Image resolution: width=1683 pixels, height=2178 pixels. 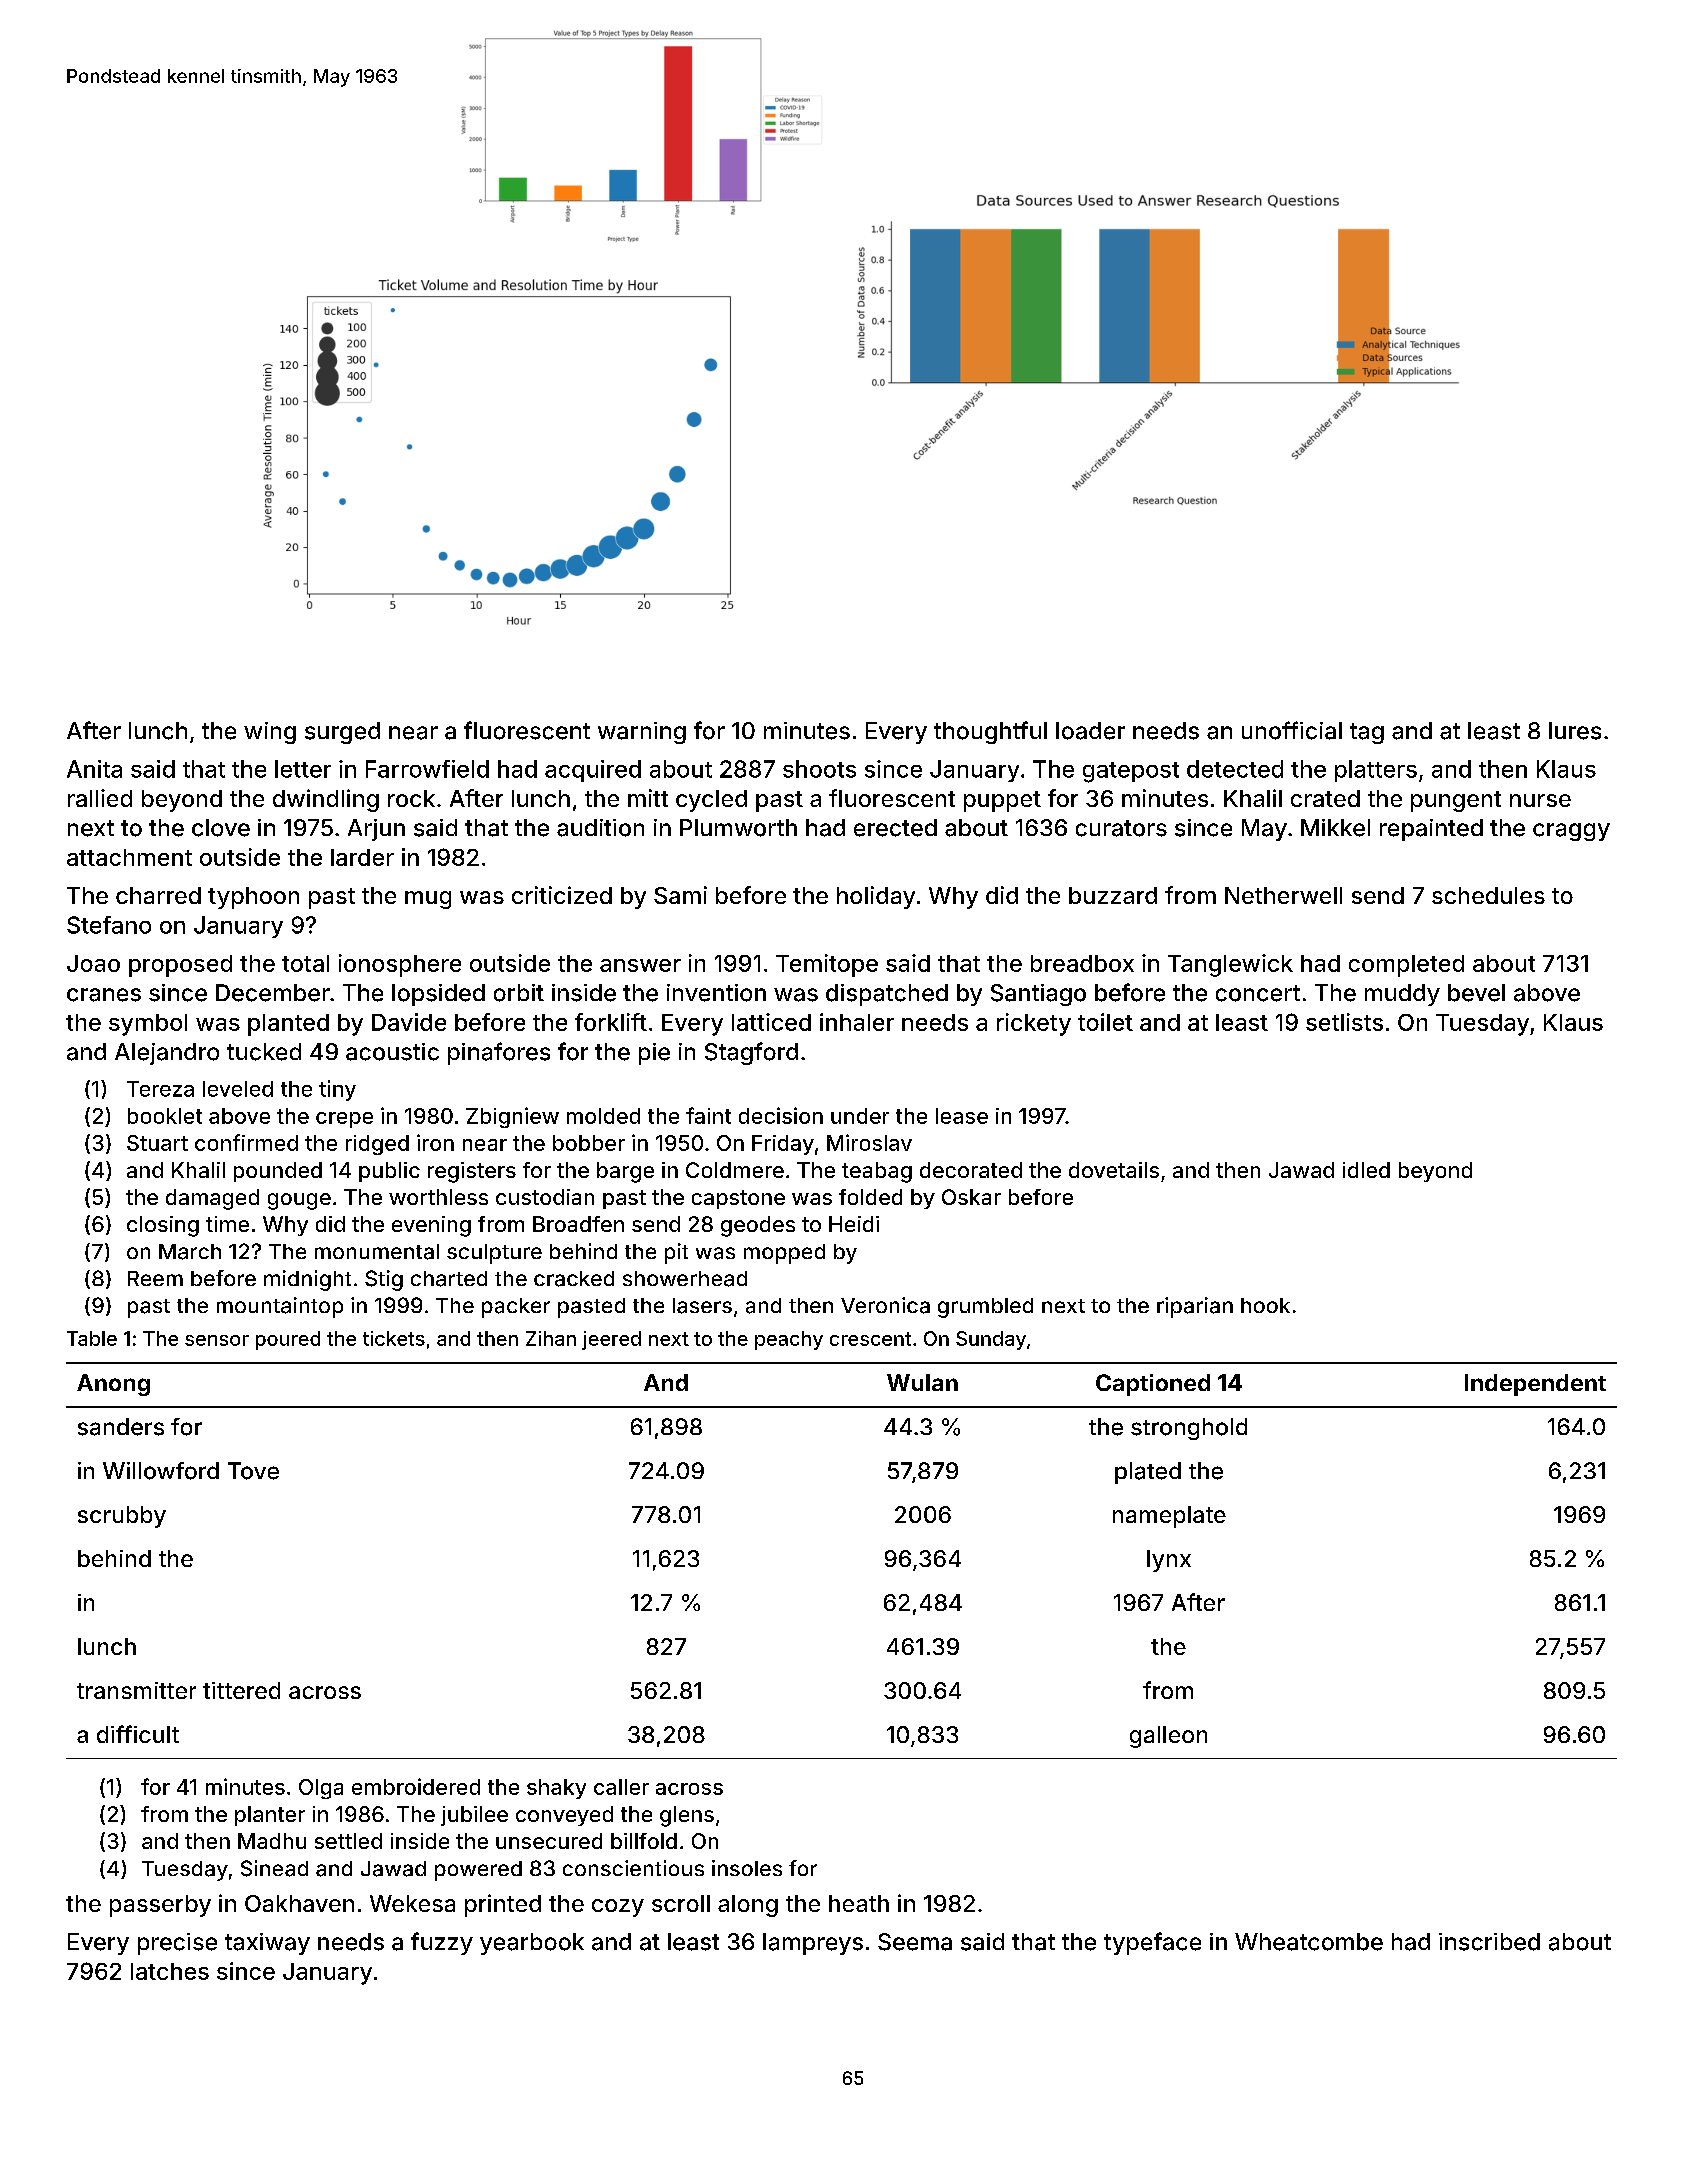 What do you see at coordinates (1476, 993) in the image?
I see `bevel` at bounding box center [1476, 993].
